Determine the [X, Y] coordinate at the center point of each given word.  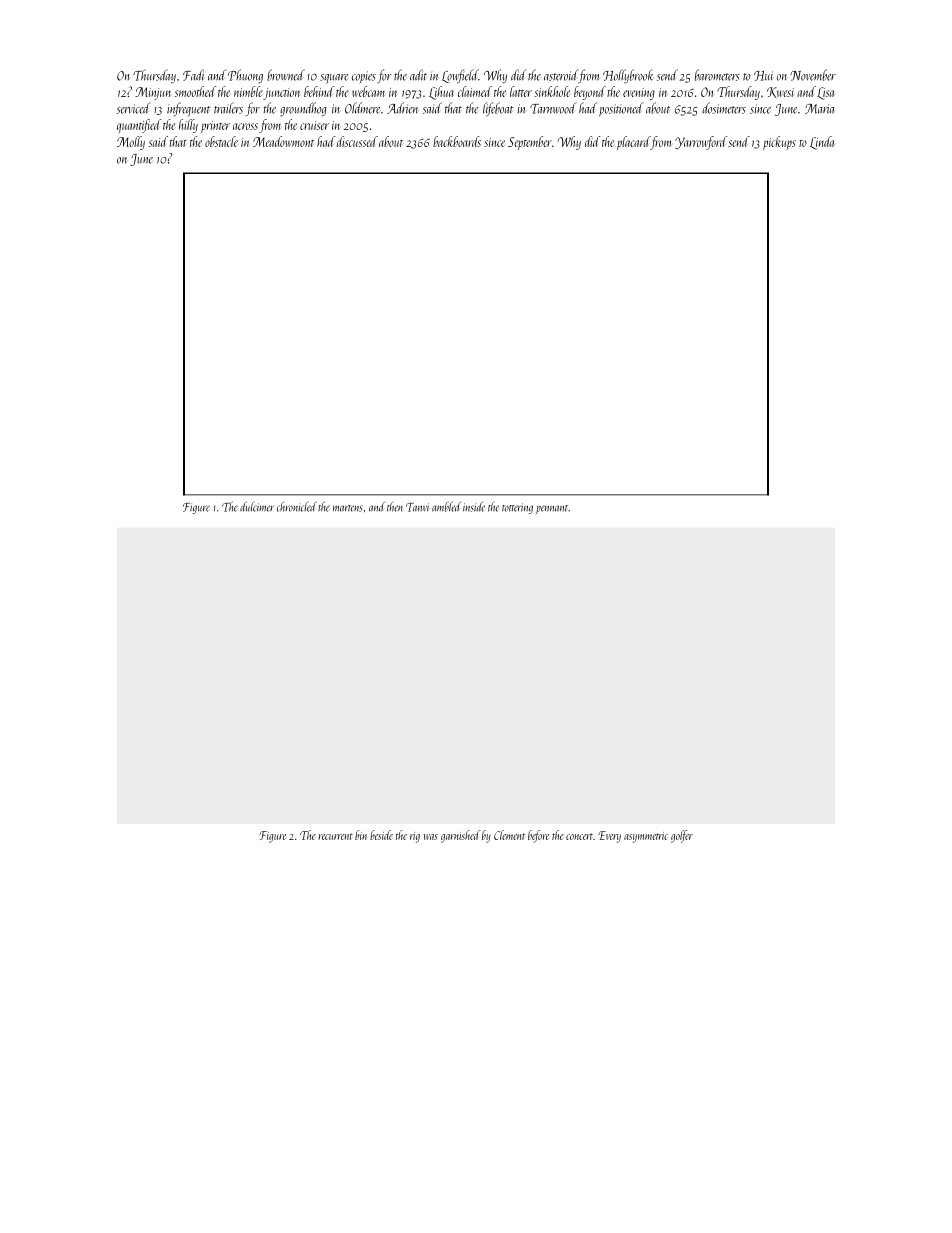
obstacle [221, 141]
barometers [717, 75]
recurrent [335, 837]
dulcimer [257, 506]
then [395, 507]
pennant [552, 509]
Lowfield [460, 76]
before [538, 836]
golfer [682, 836]
